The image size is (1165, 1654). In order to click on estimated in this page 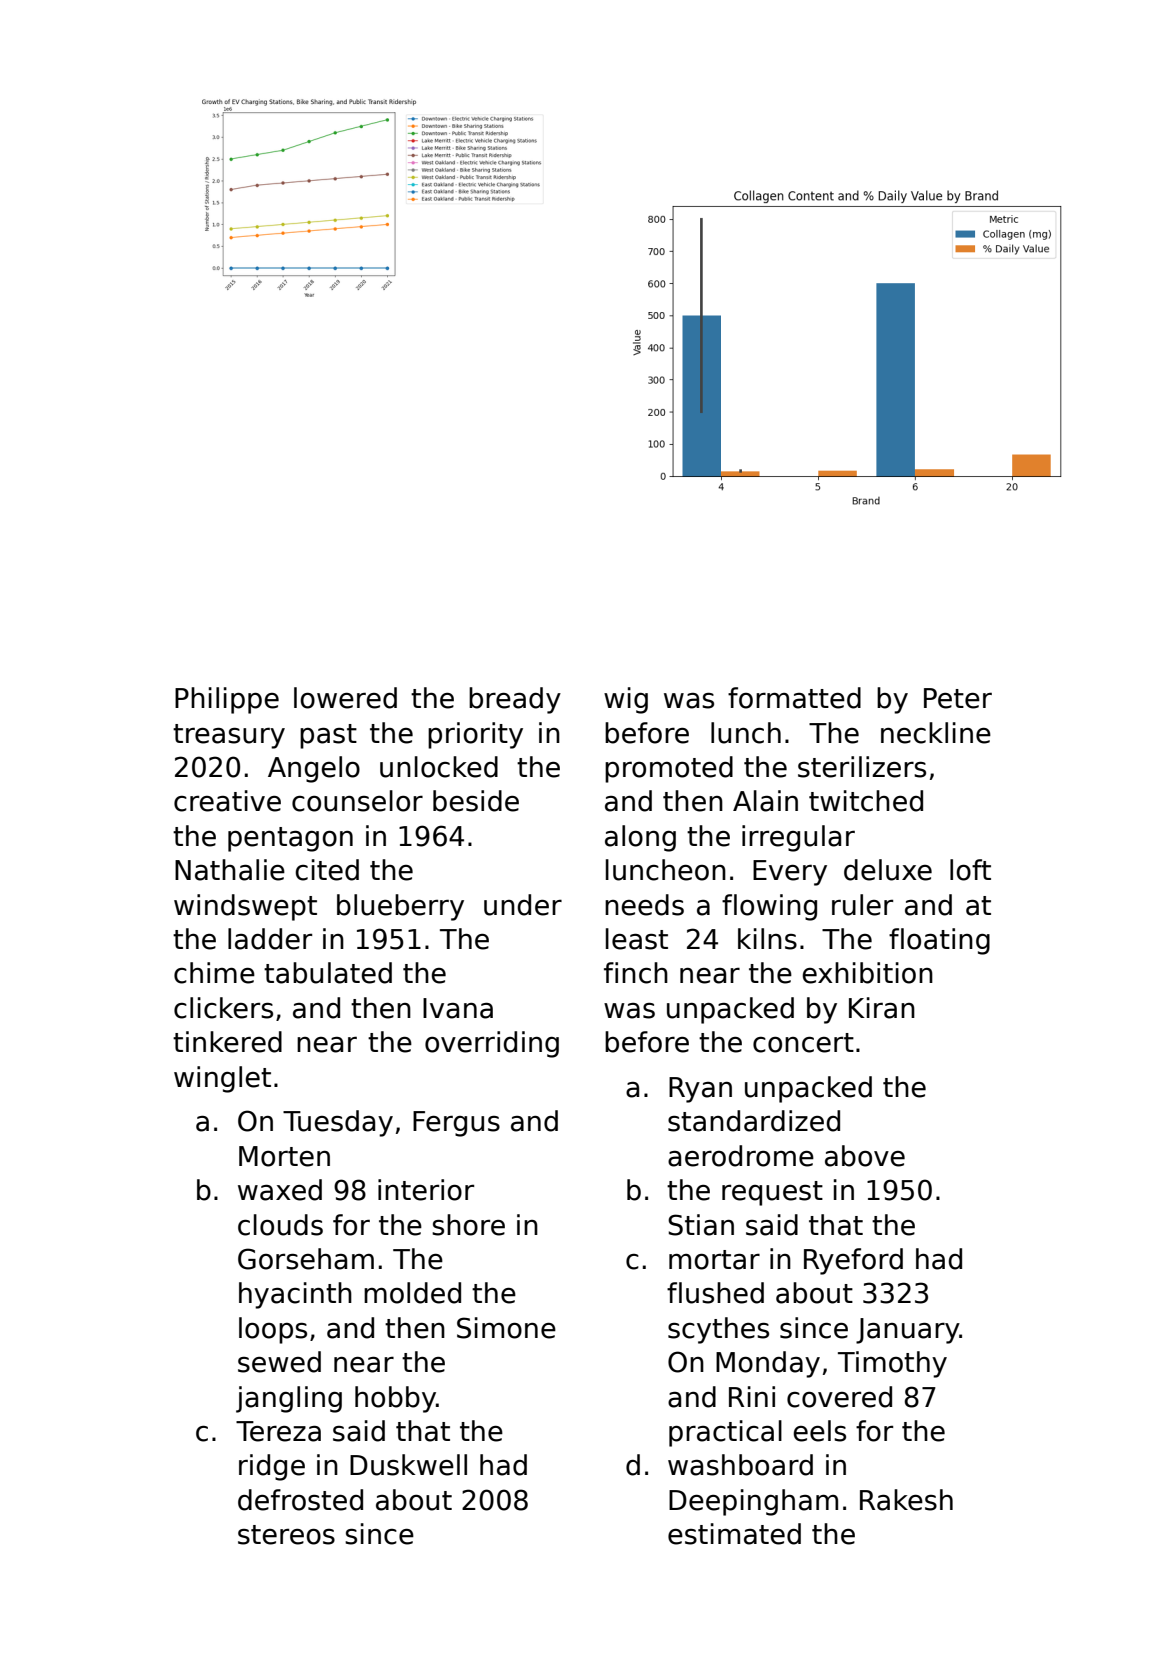, I will do `click(734, 1534)`.
